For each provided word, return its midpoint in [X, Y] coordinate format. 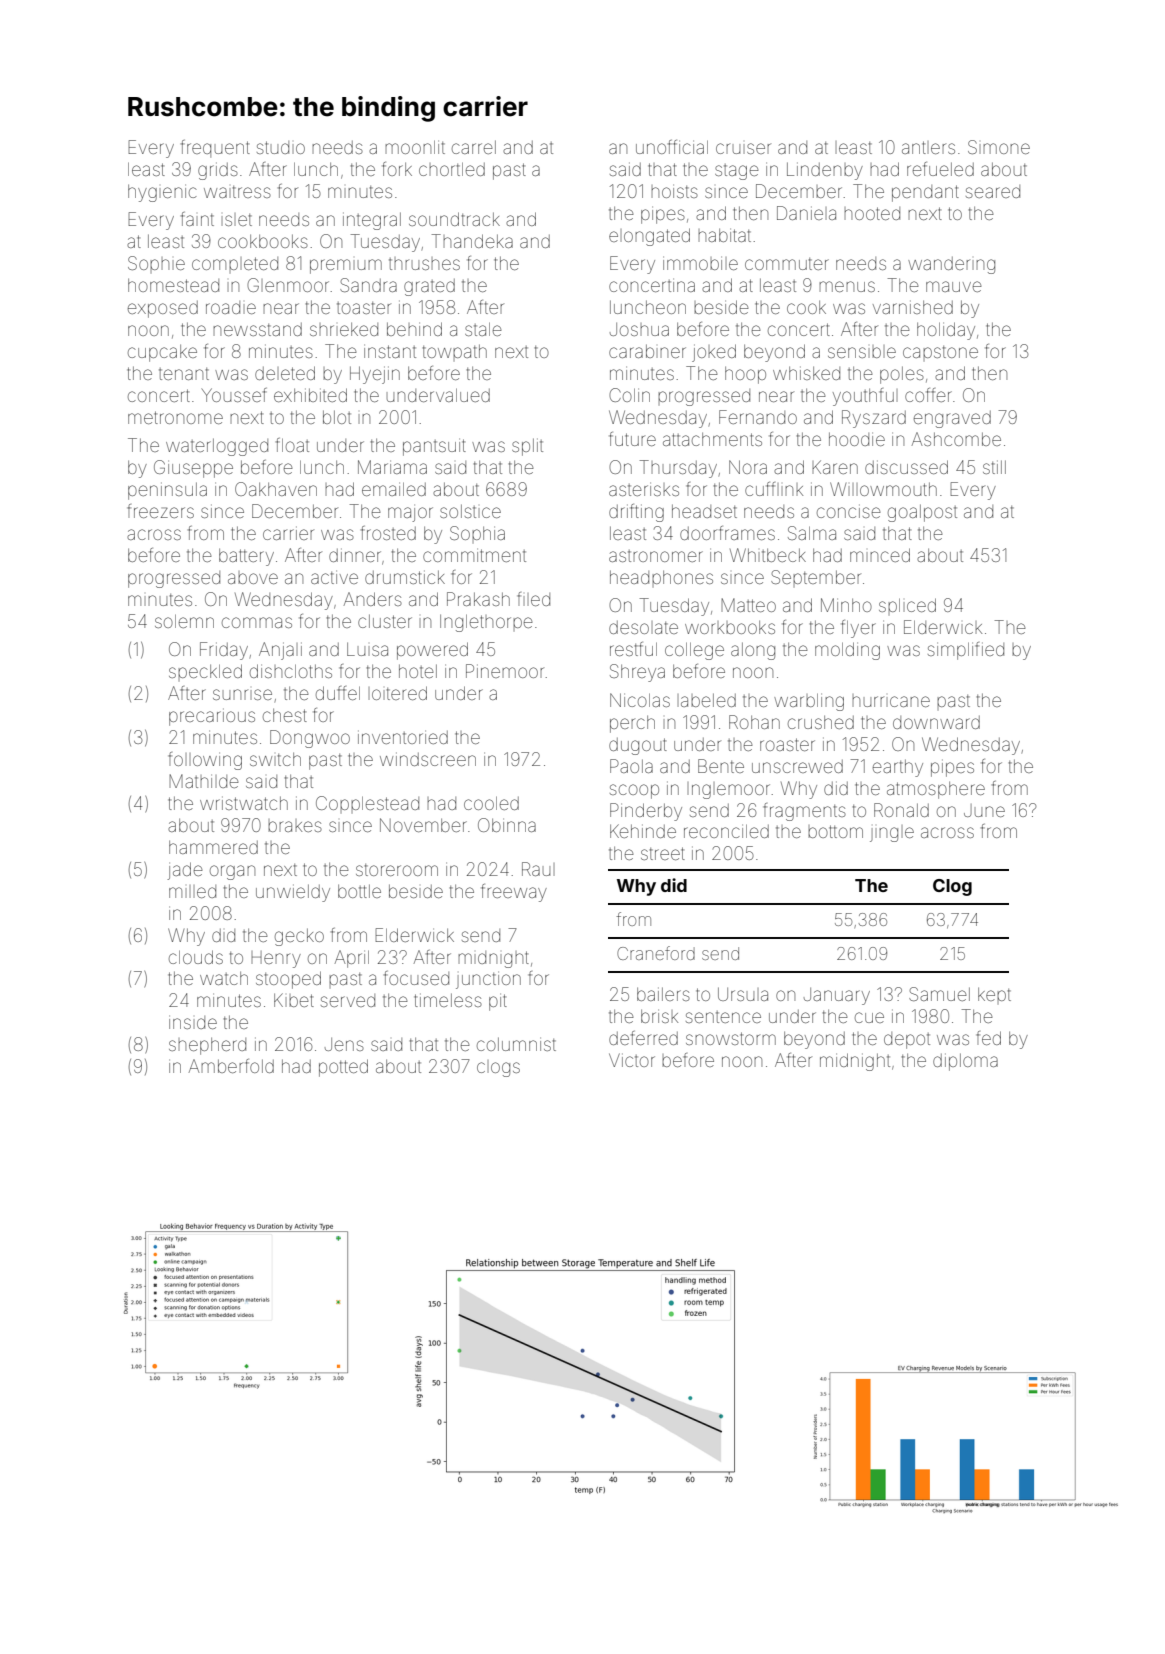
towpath [455, 351]
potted [343, 1068]
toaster [364, 308]
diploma [965, 1062]
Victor [632, 1060]
